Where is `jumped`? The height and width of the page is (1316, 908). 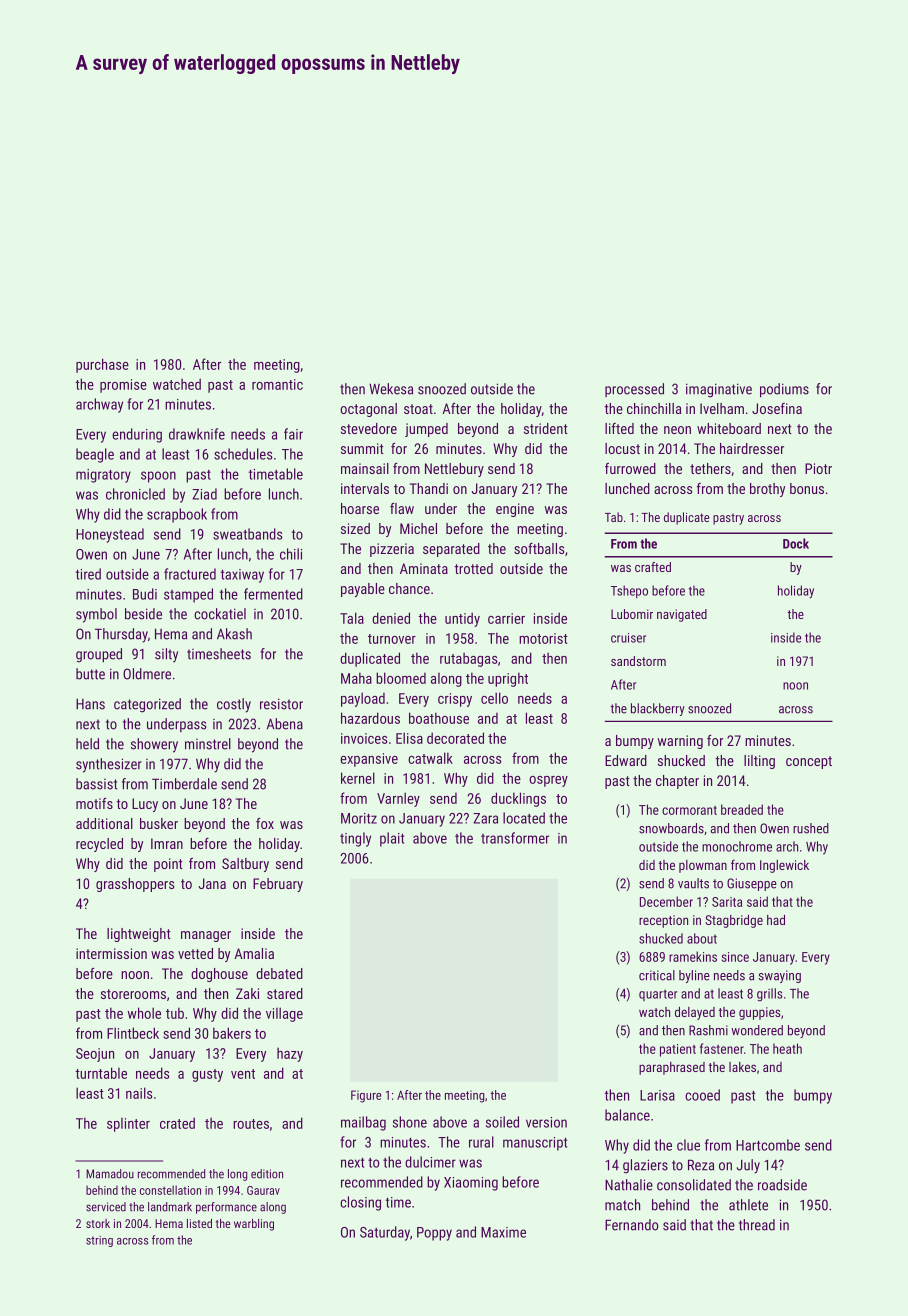 jumped is located at coordinates (426, 430).
